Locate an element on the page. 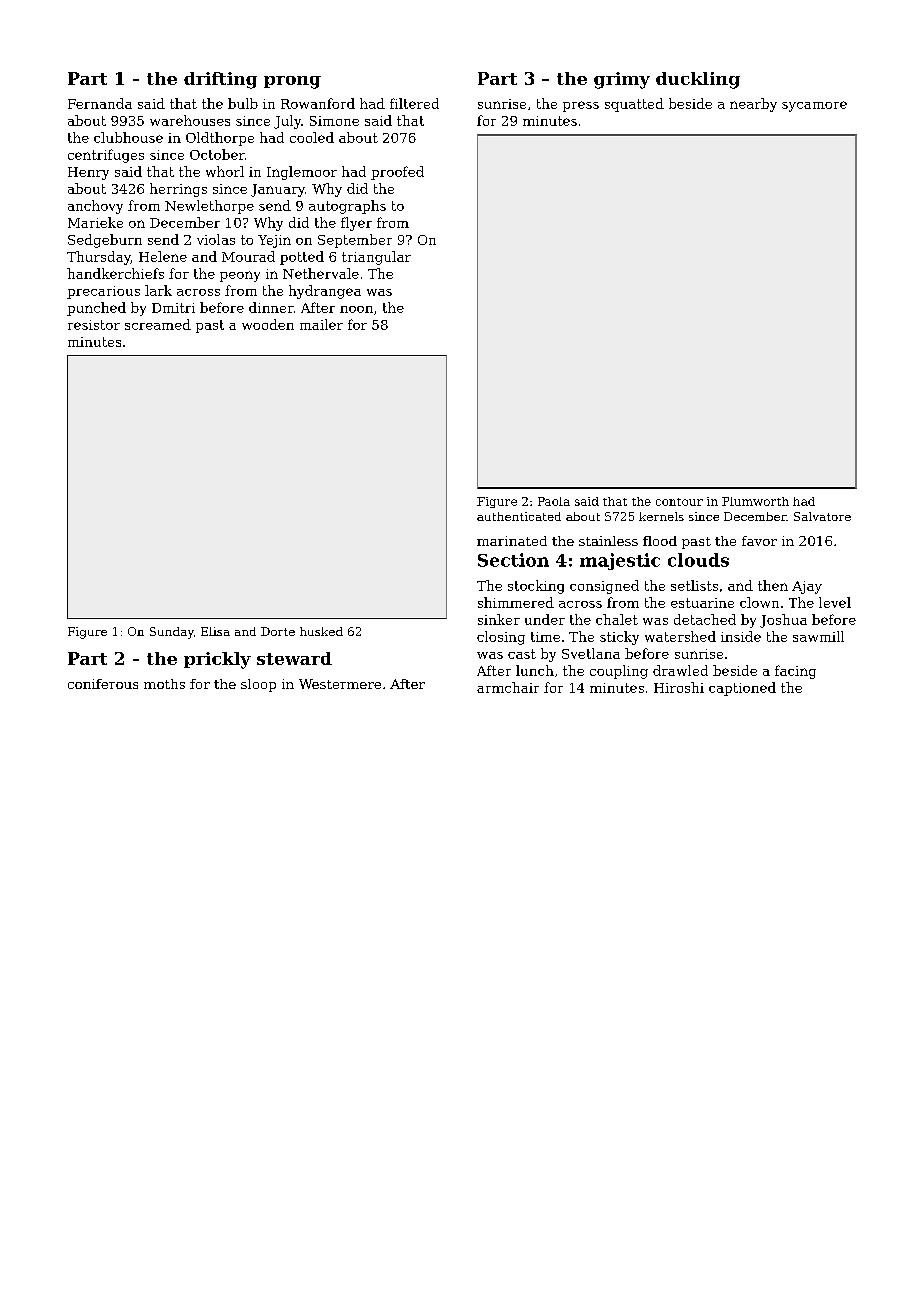  Salvatore is located at coordinates (822, 516).
